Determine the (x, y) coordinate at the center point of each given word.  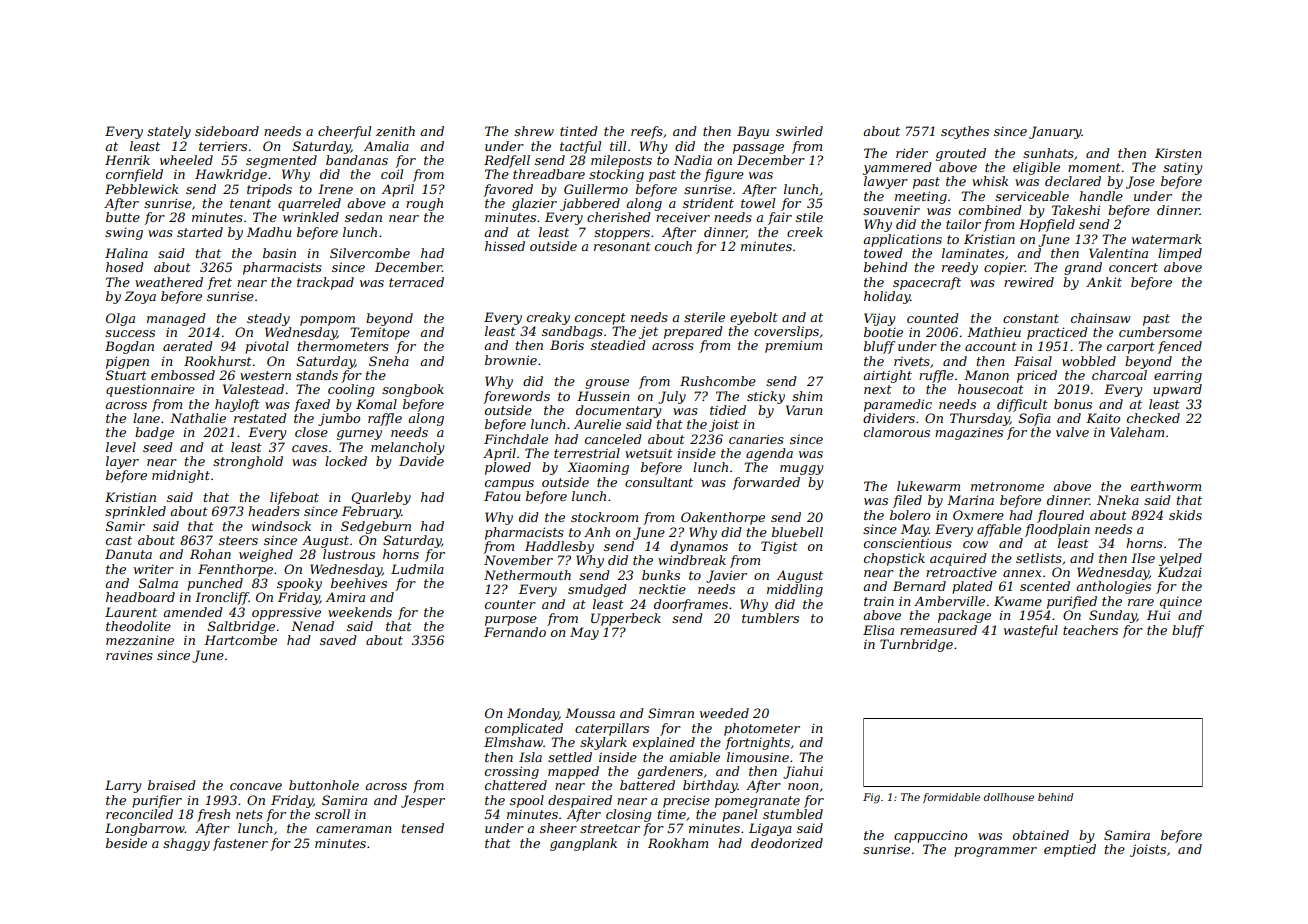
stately (169, 132)
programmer (995, 852)
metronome (1007, 486)
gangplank (583, 844)
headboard (140, 597)
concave (256, 786)
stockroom (604, 517)
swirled (799, 131)
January (1055, 132)
